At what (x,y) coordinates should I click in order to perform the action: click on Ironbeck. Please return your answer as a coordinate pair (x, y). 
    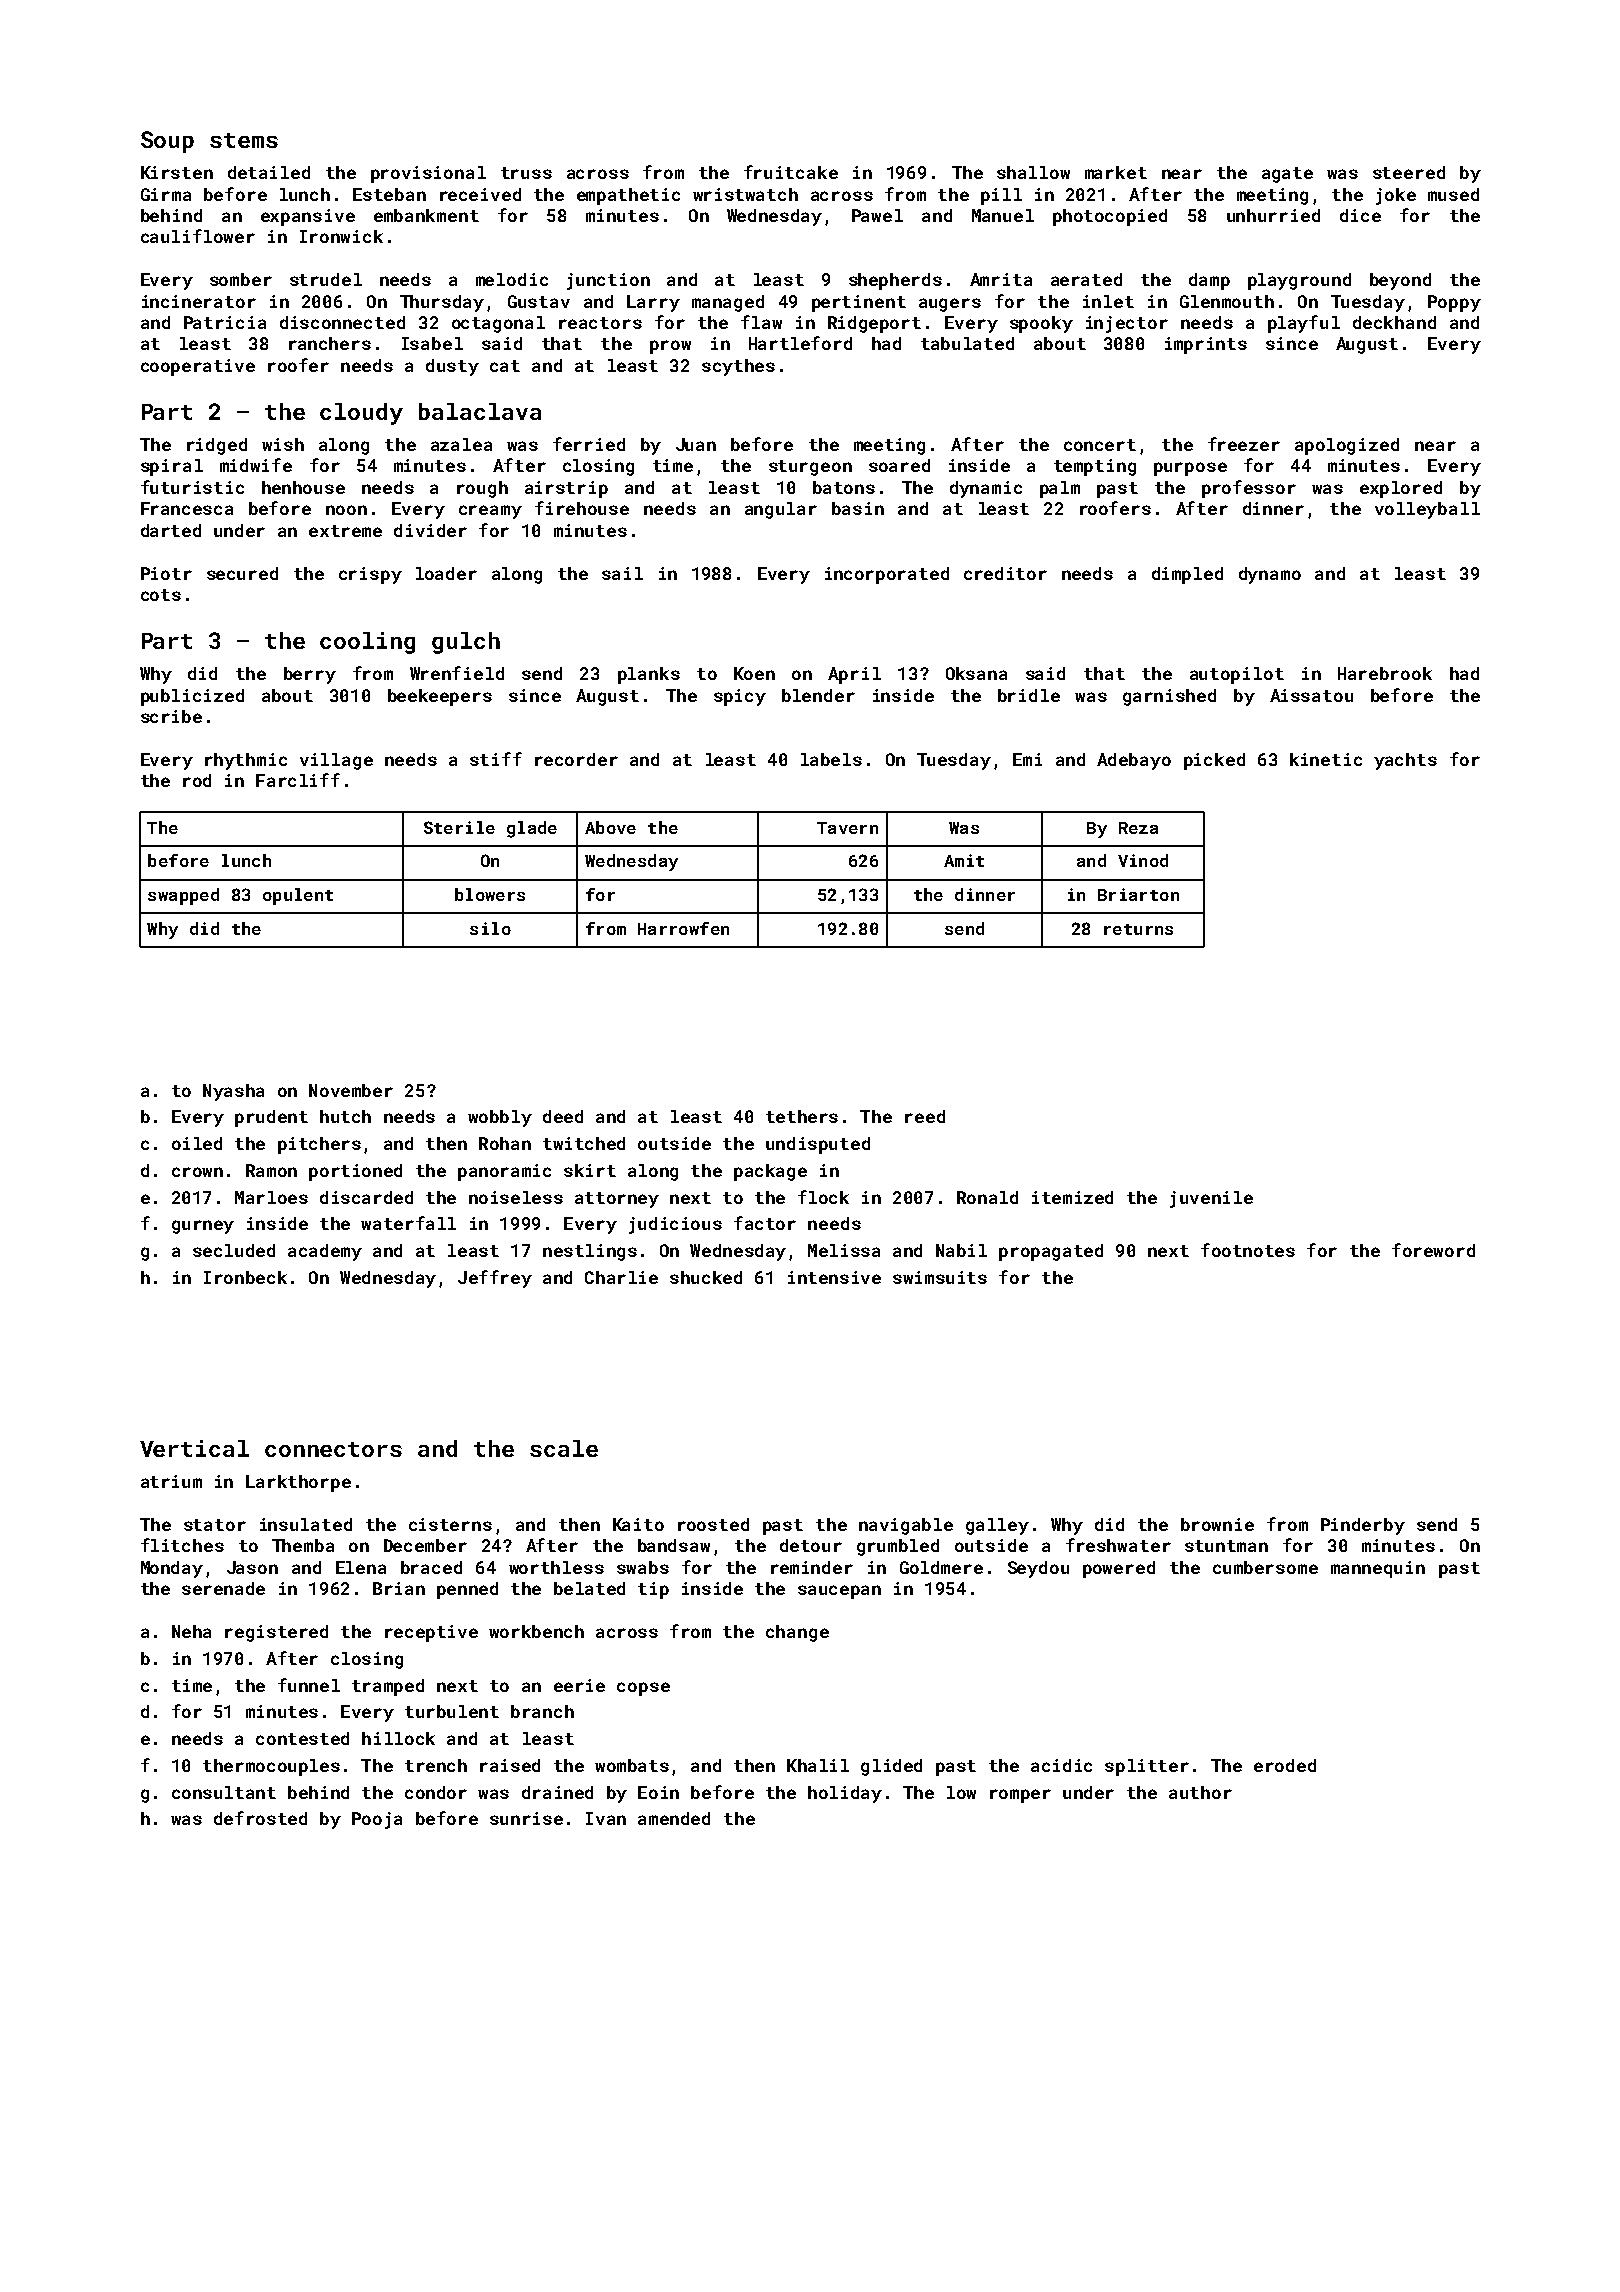
    Looking at the image, I should click on (245, 1277).
